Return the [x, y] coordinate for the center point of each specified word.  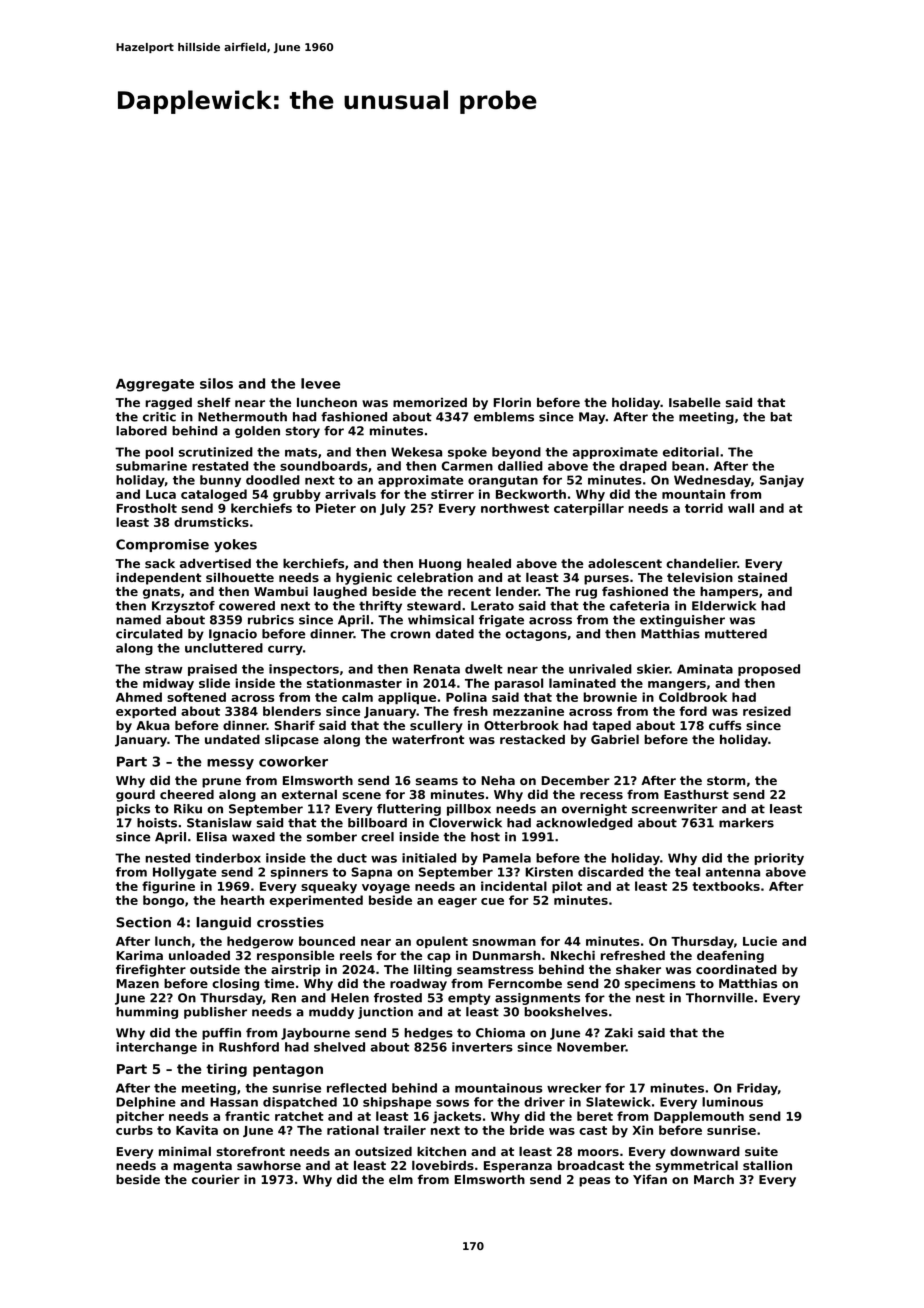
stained [762, 577]
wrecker [574, 1088]
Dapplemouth [699, 1117]
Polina [466, 697]
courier [216, 1179]
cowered [247, 606]
